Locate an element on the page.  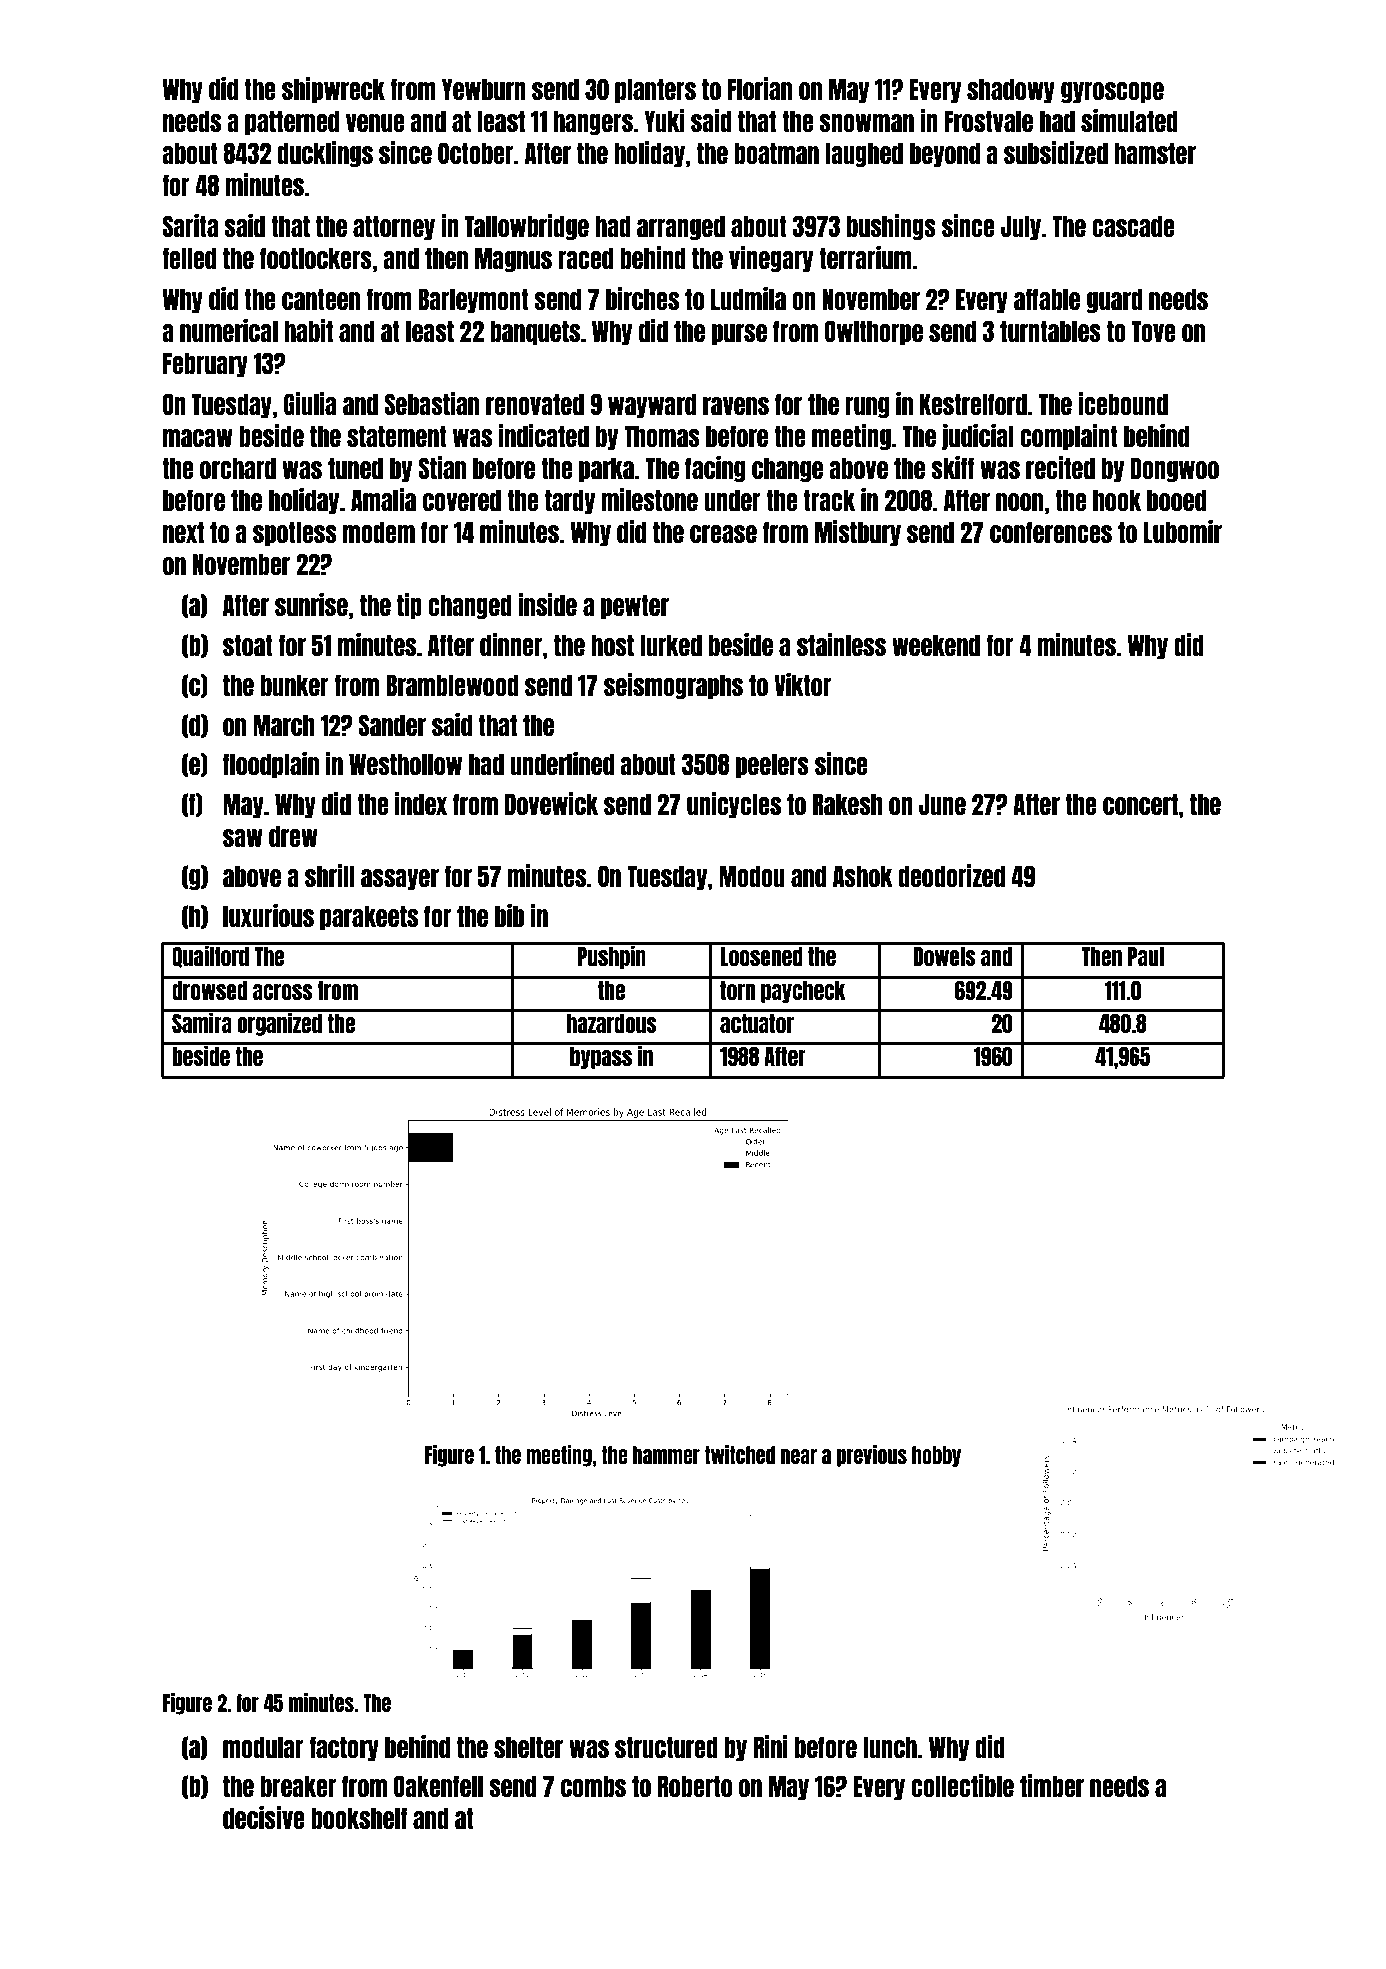
Lubomir is located at coordinates (1183, 531).
